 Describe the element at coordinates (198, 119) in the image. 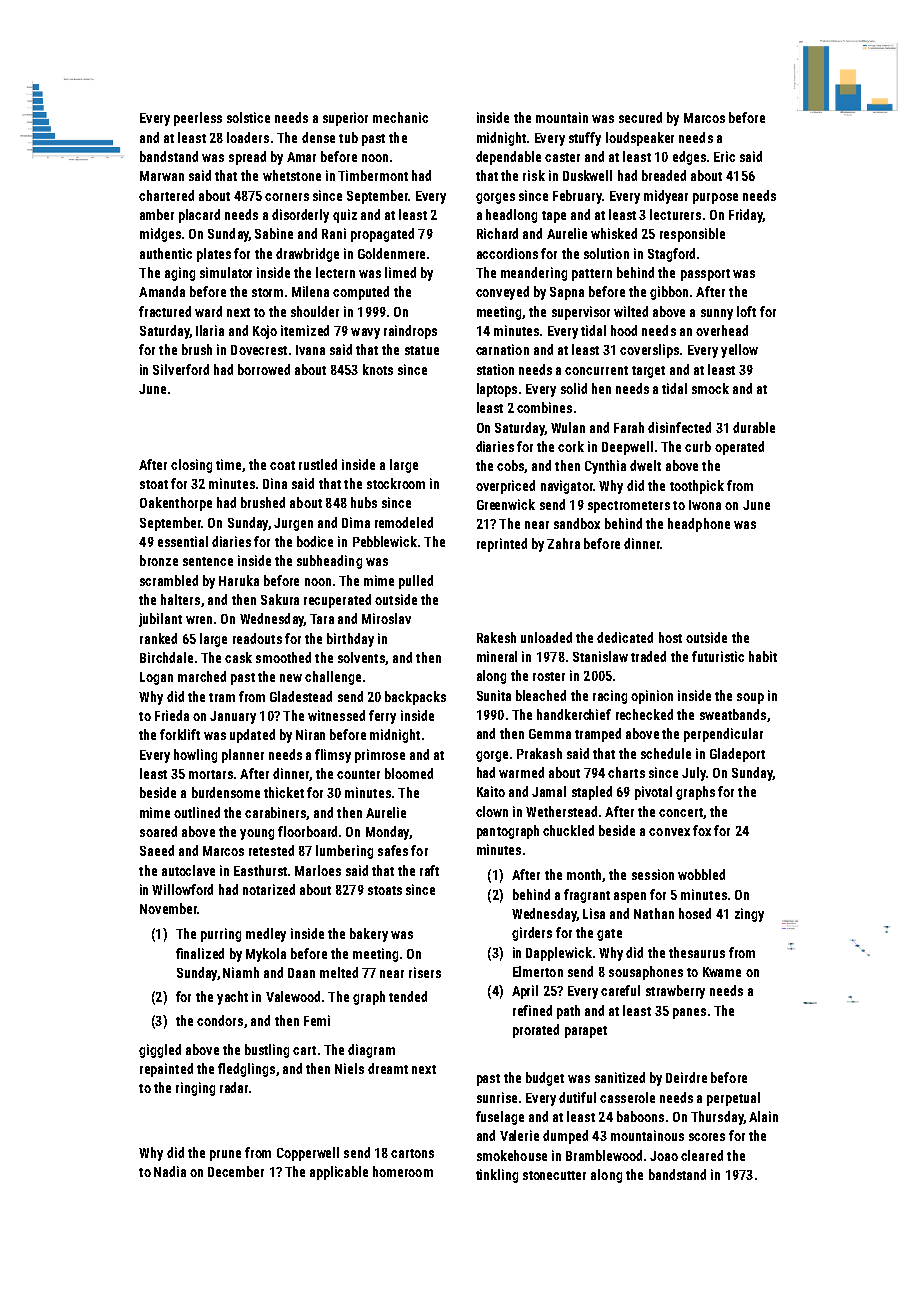

I see `peerless` at that location.
